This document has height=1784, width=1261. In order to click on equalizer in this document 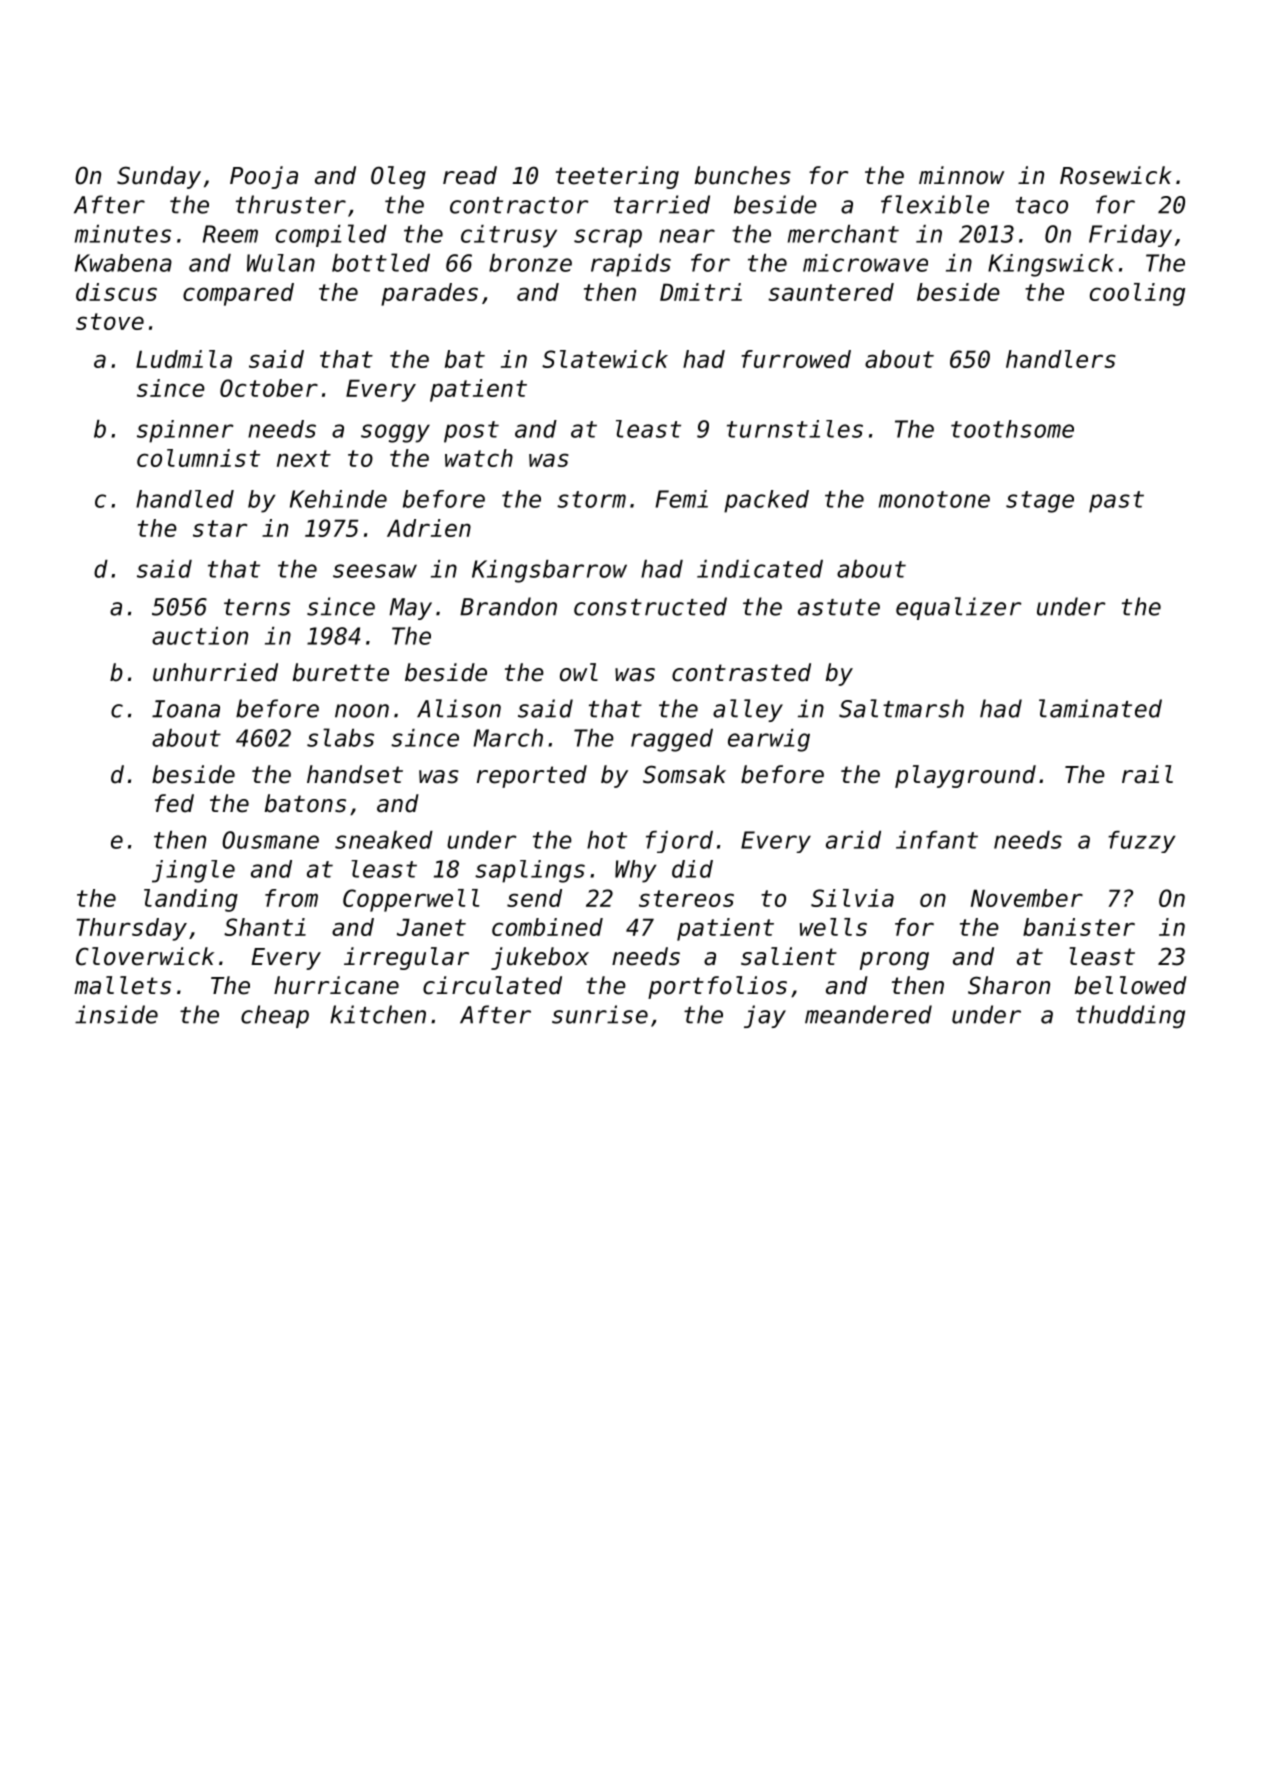, I will do `click(959, 608)`.
